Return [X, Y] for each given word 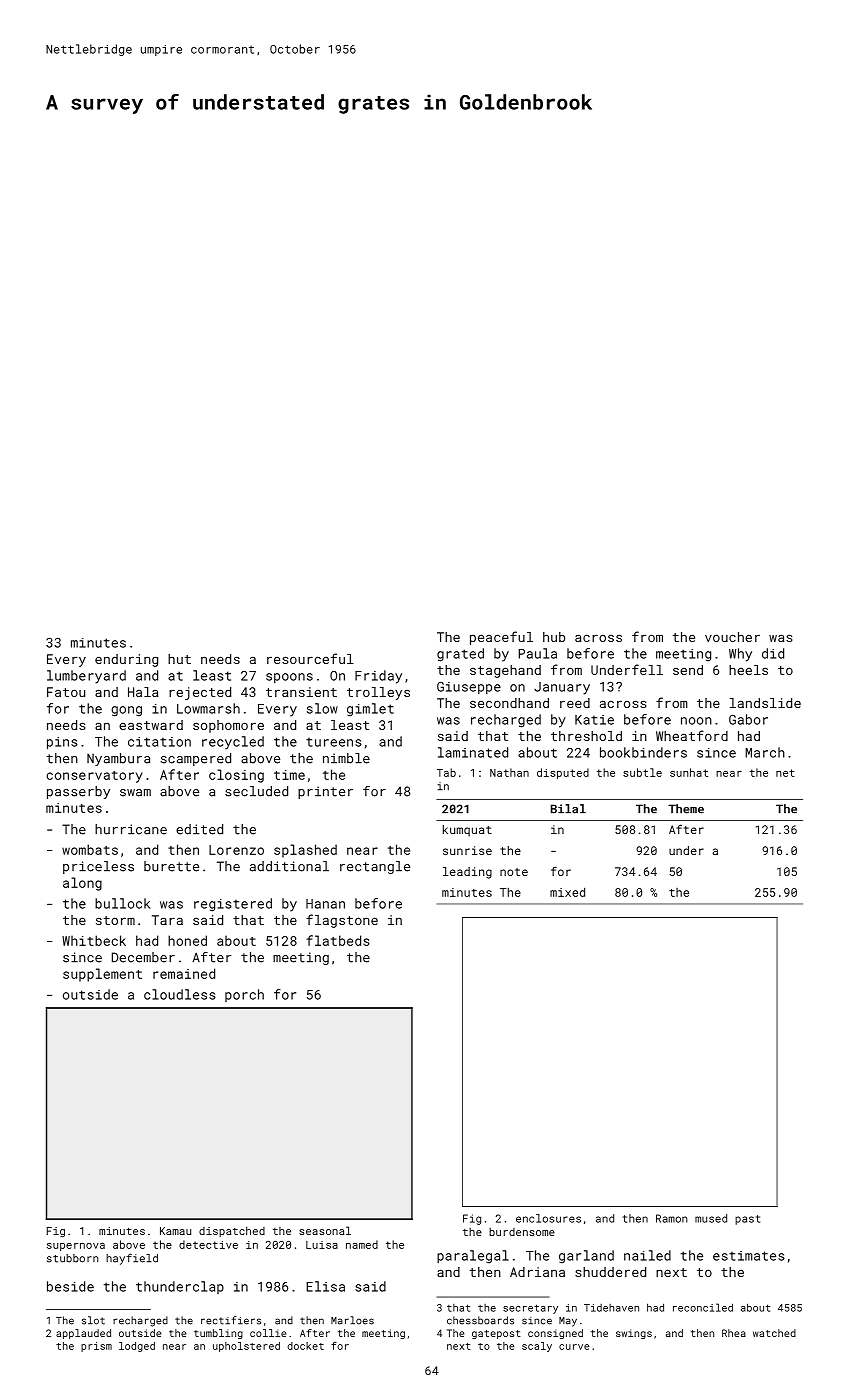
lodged [137, 1347]
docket [306, 1346]
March [765, 752]
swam [135, 793]
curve [574, 1347]
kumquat [467, 831]
